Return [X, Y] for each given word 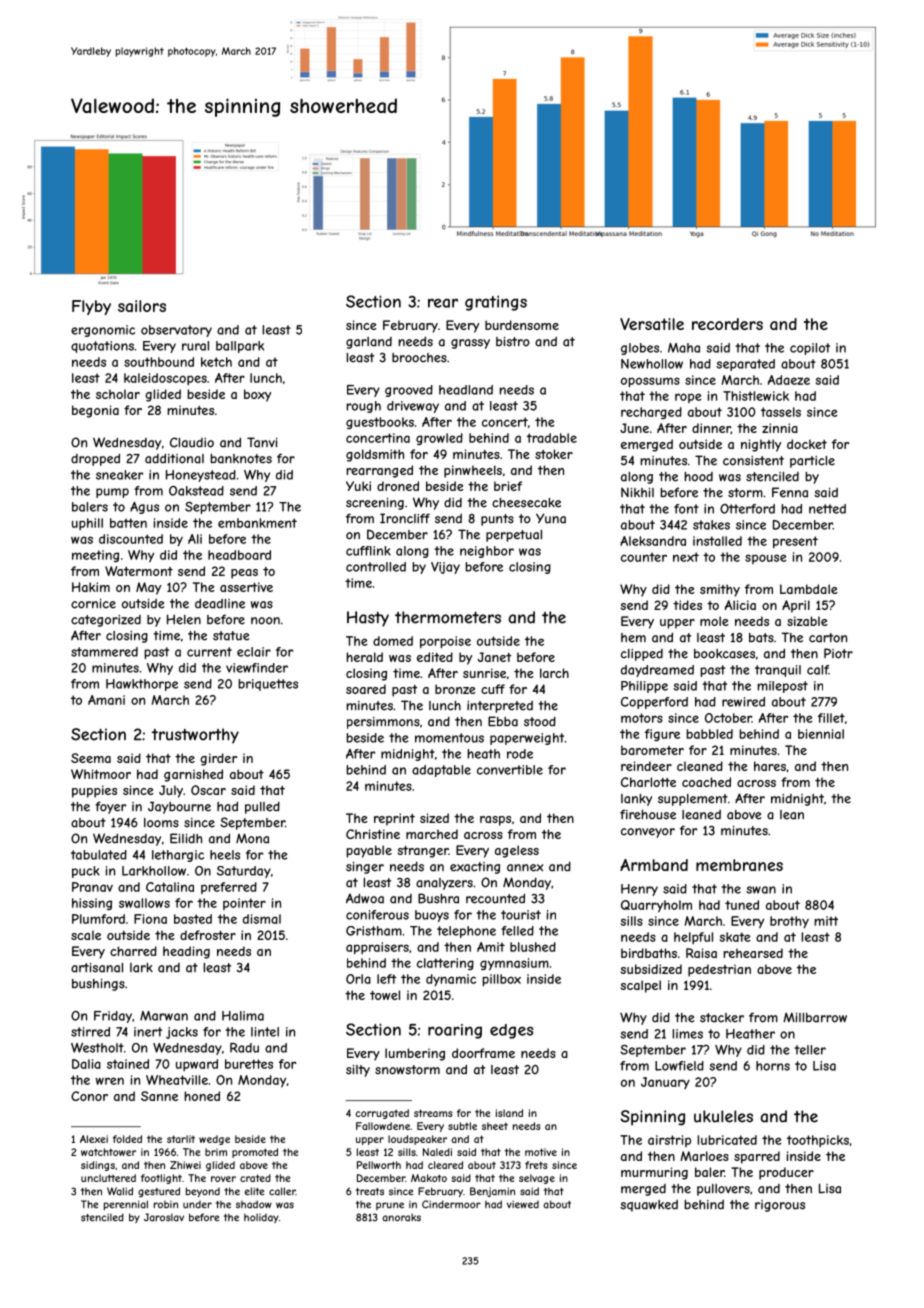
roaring [455, 1031]
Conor [89, 1096]
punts [497, 520]
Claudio [192, 442]
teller [810, 1050]
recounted [495, 898]
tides [687, 605]
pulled [262, 807]
